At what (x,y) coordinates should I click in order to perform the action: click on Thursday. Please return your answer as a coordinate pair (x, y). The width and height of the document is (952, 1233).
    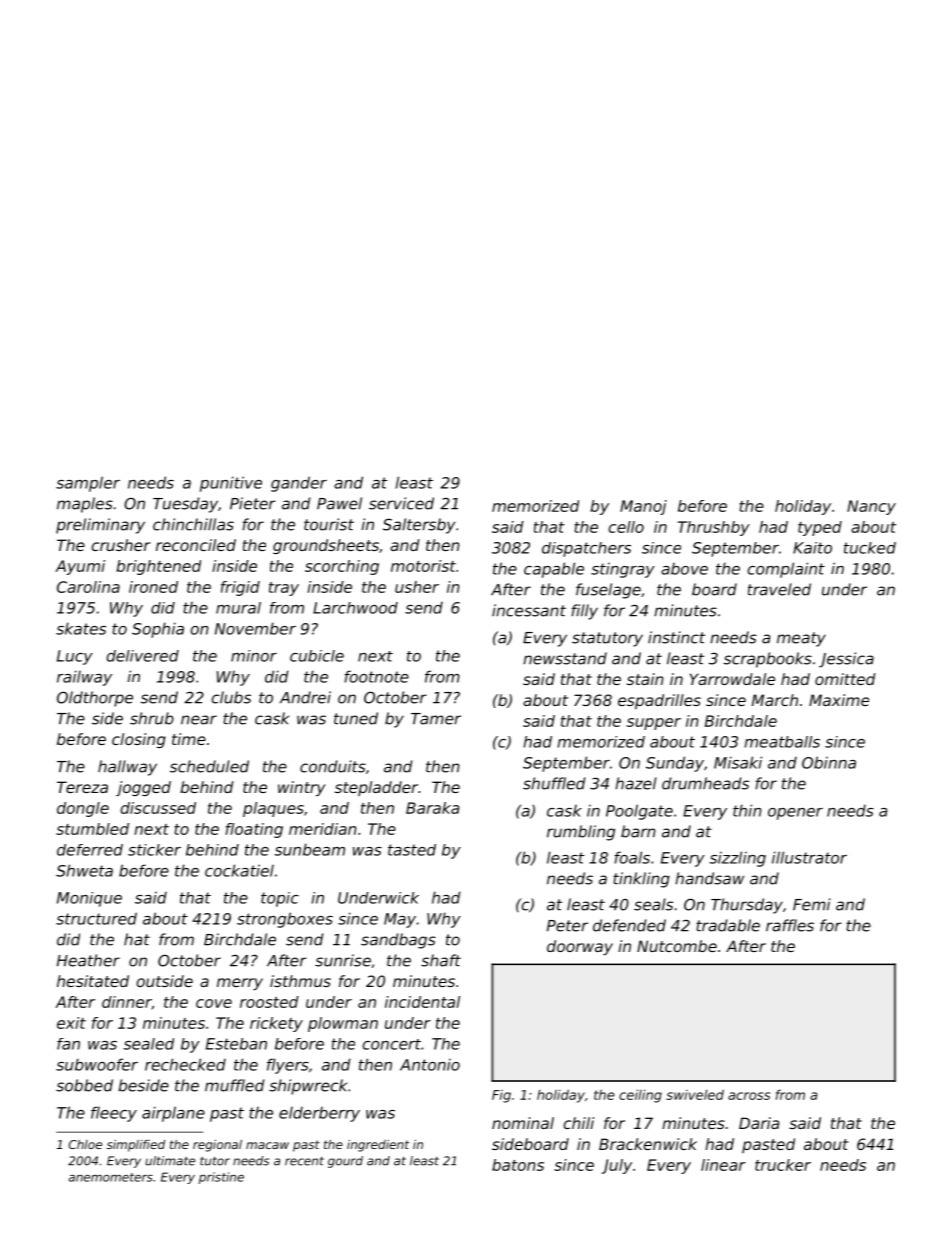
    Looking at the image, I should click on (747, 906).
